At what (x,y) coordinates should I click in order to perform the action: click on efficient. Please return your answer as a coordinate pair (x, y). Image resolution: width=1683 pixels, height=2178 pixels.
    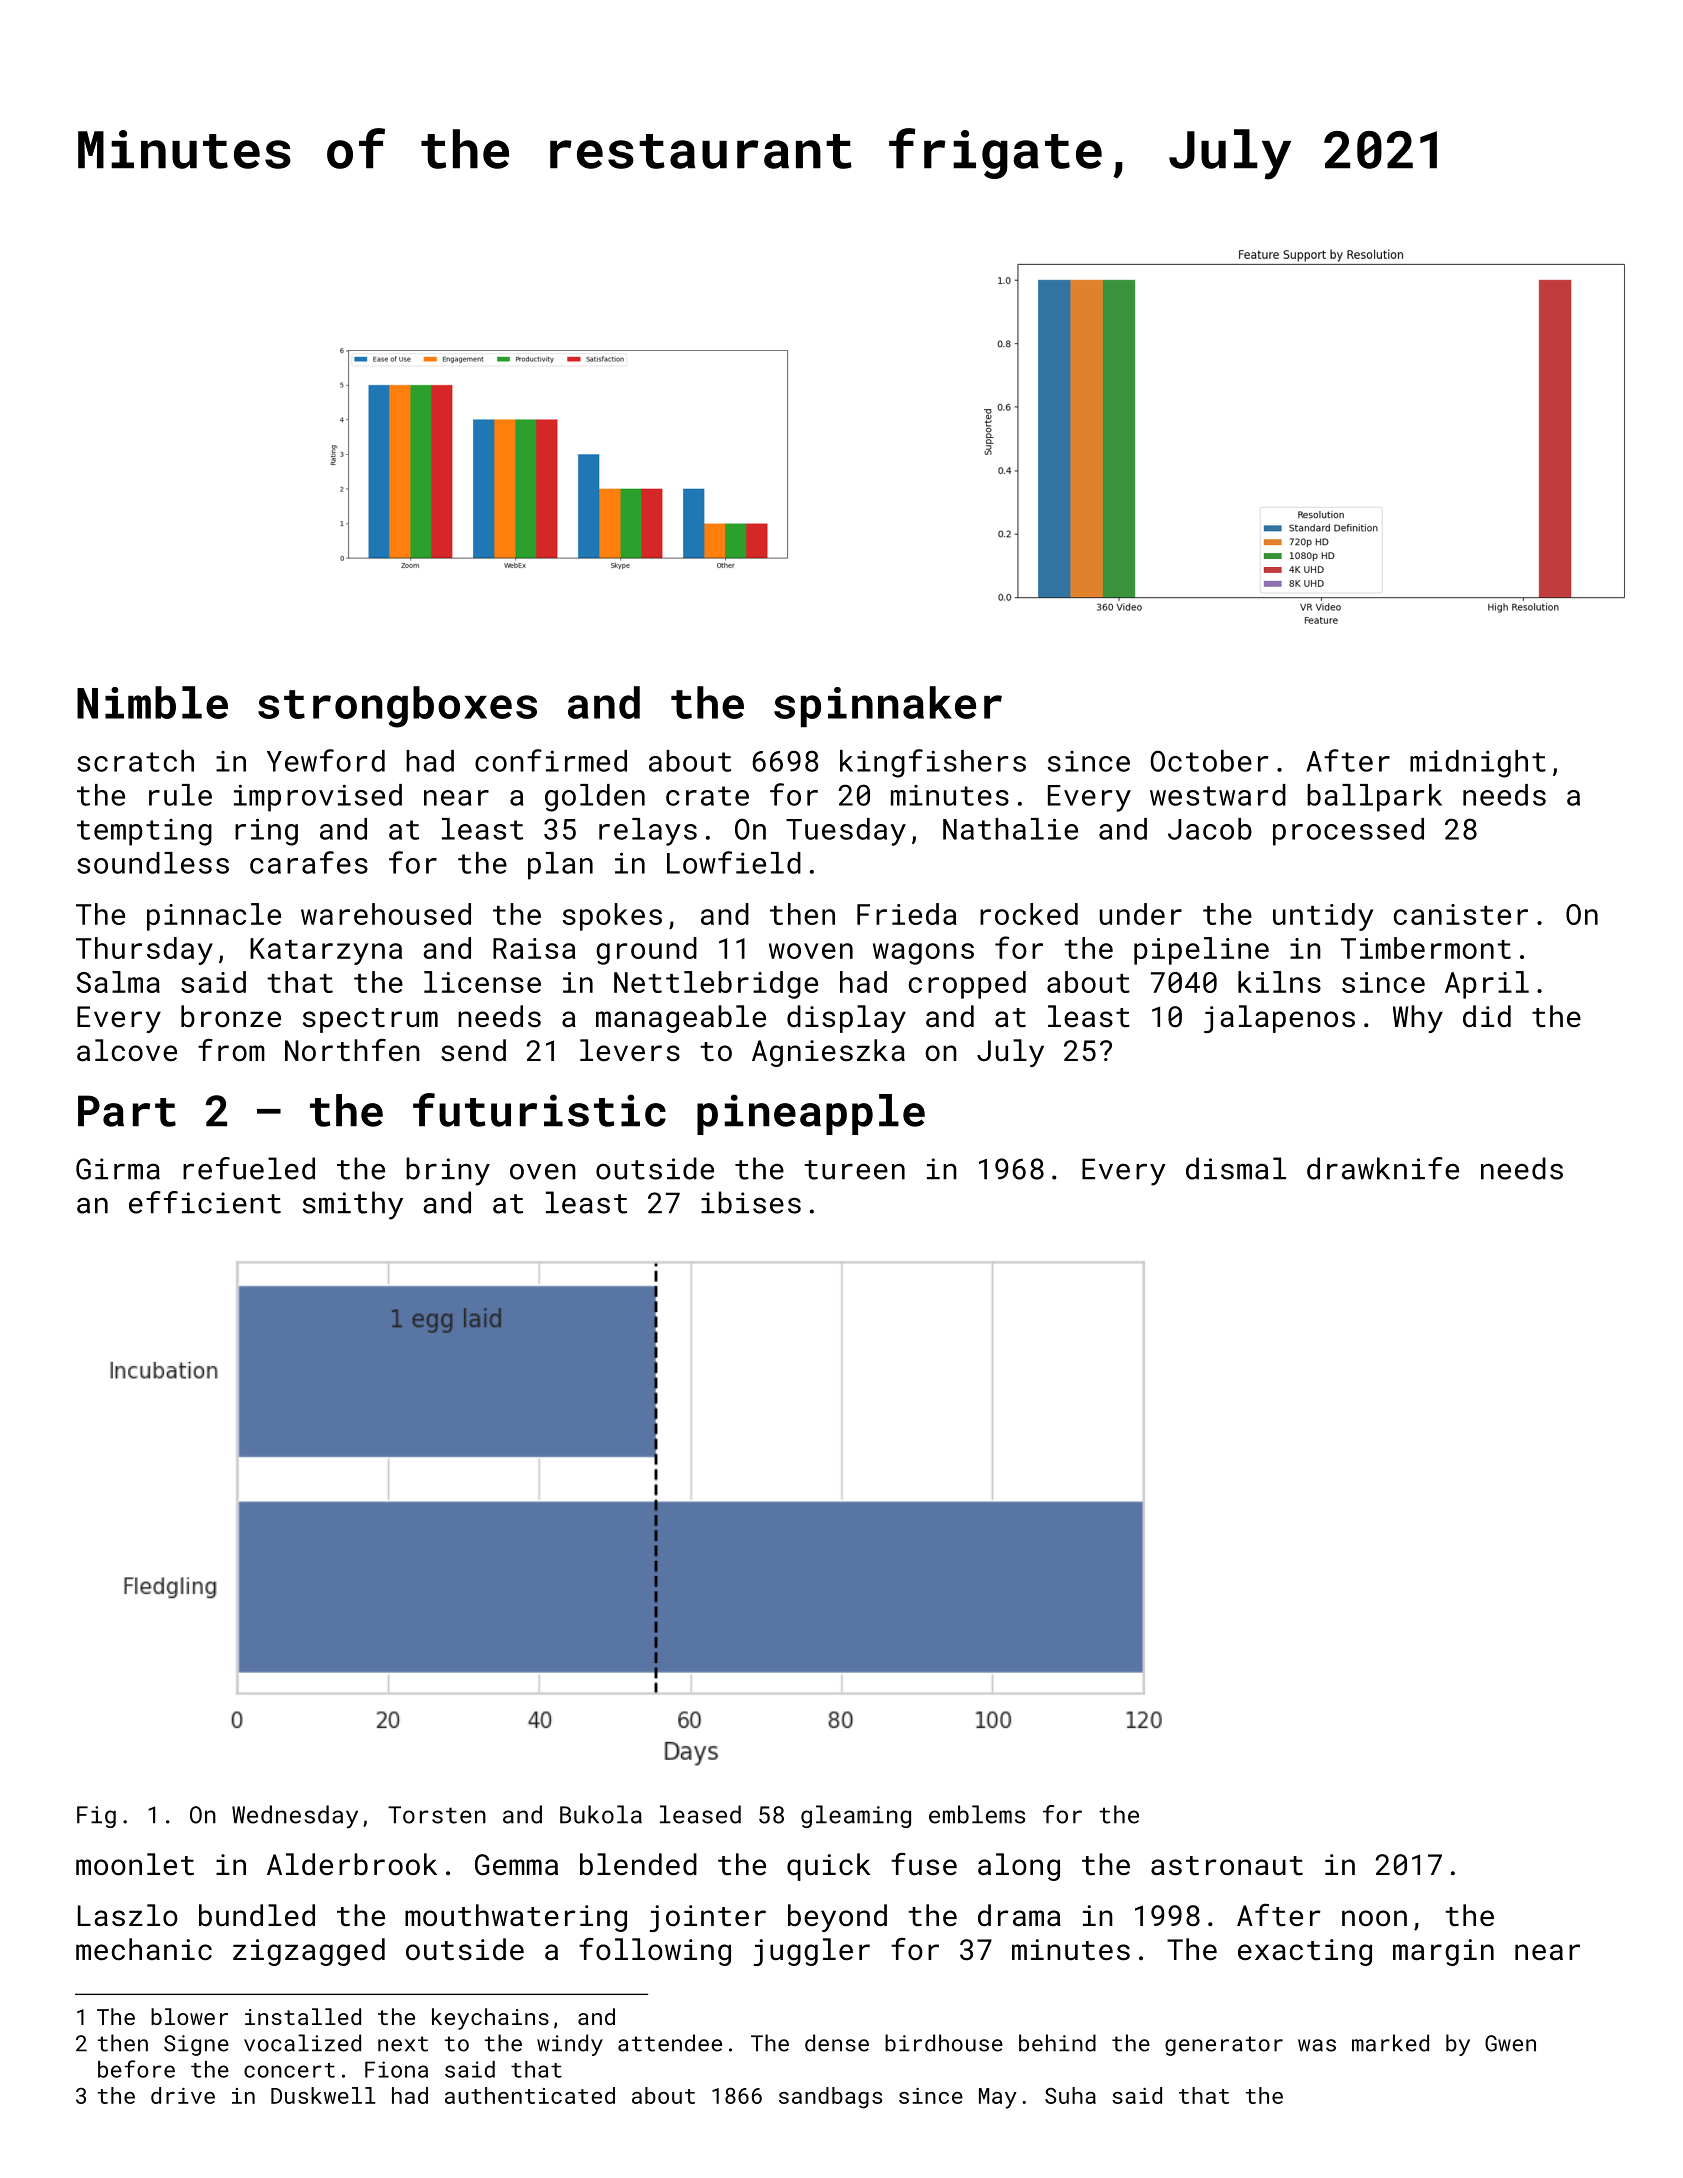
    Looking at the image, I should click on (205, 1202).
